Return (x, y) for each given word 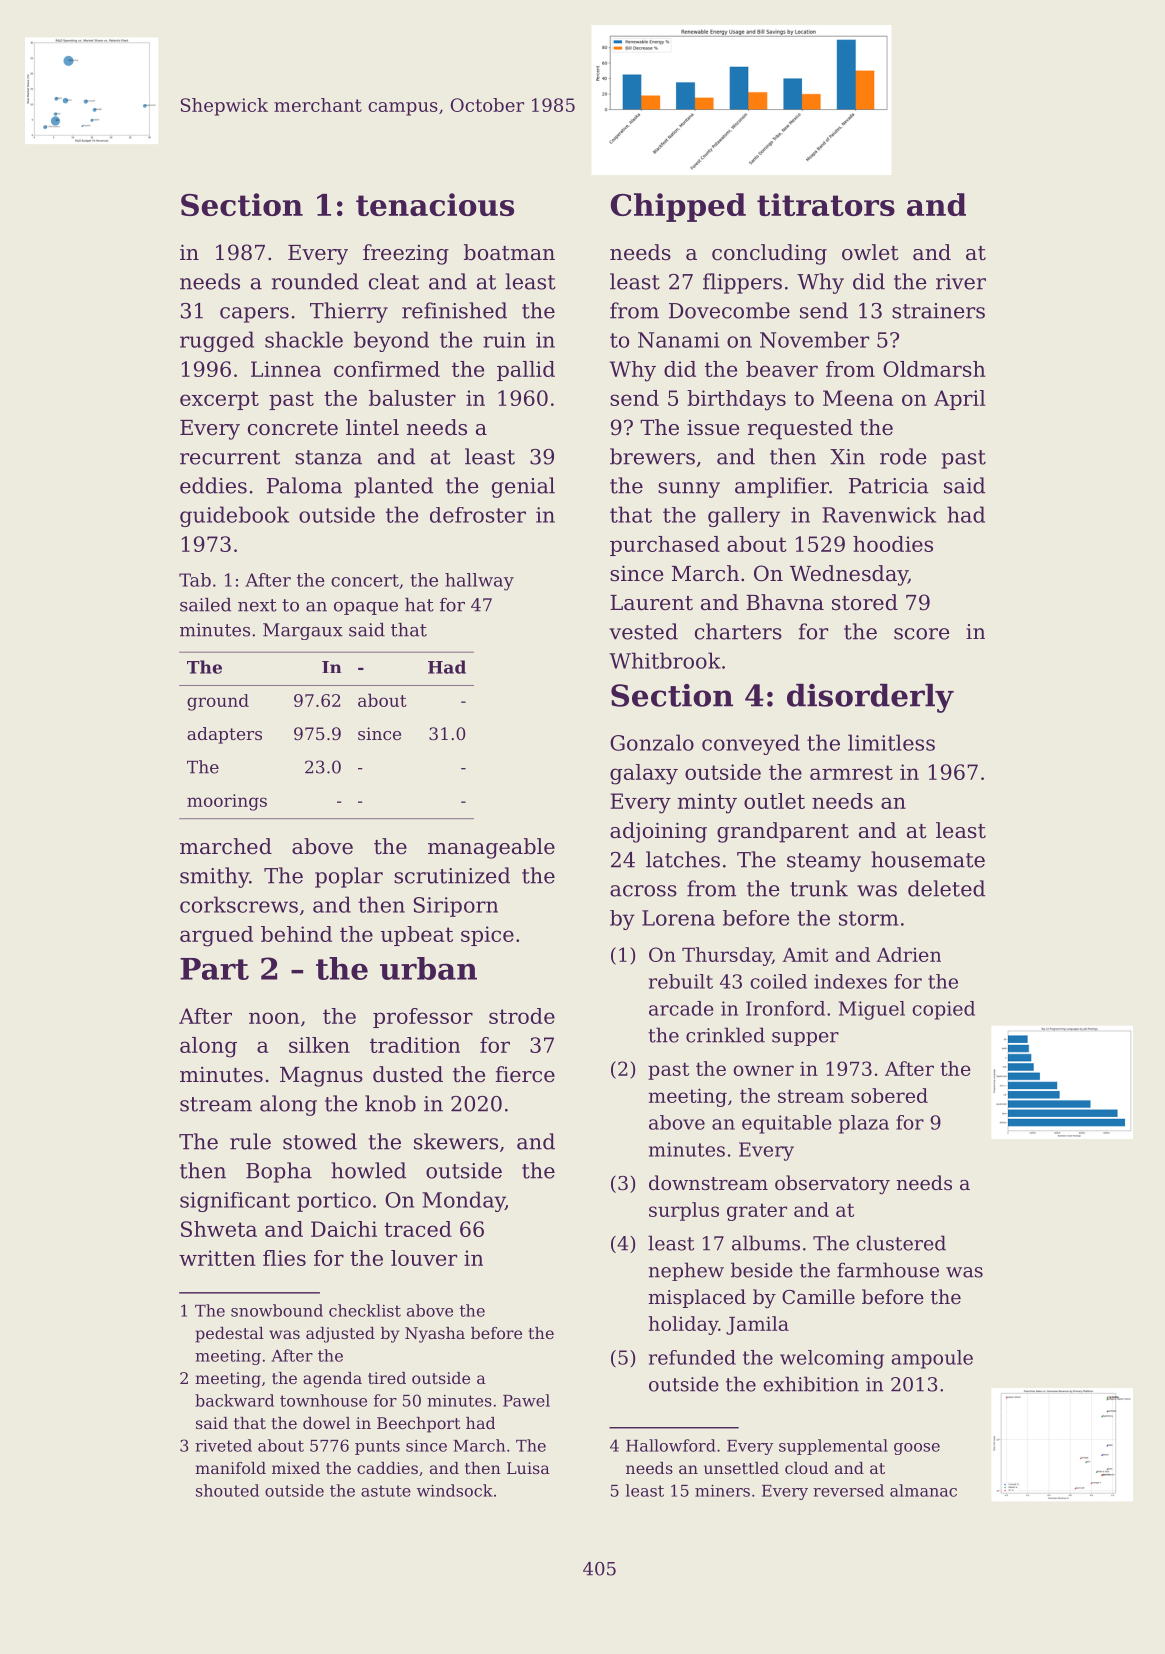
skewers (456, 1141)
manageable (491, 848)
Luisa (528, 1468)
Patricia (889, 486)
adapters (224, 735)
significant (235, 1202)
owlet (870, 252)
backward (234, 1400)
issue (713, 428)
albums (766, 1243)
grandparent (783, 832)
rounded (315, 281)
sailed (205, 605)
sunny (689, 490)
